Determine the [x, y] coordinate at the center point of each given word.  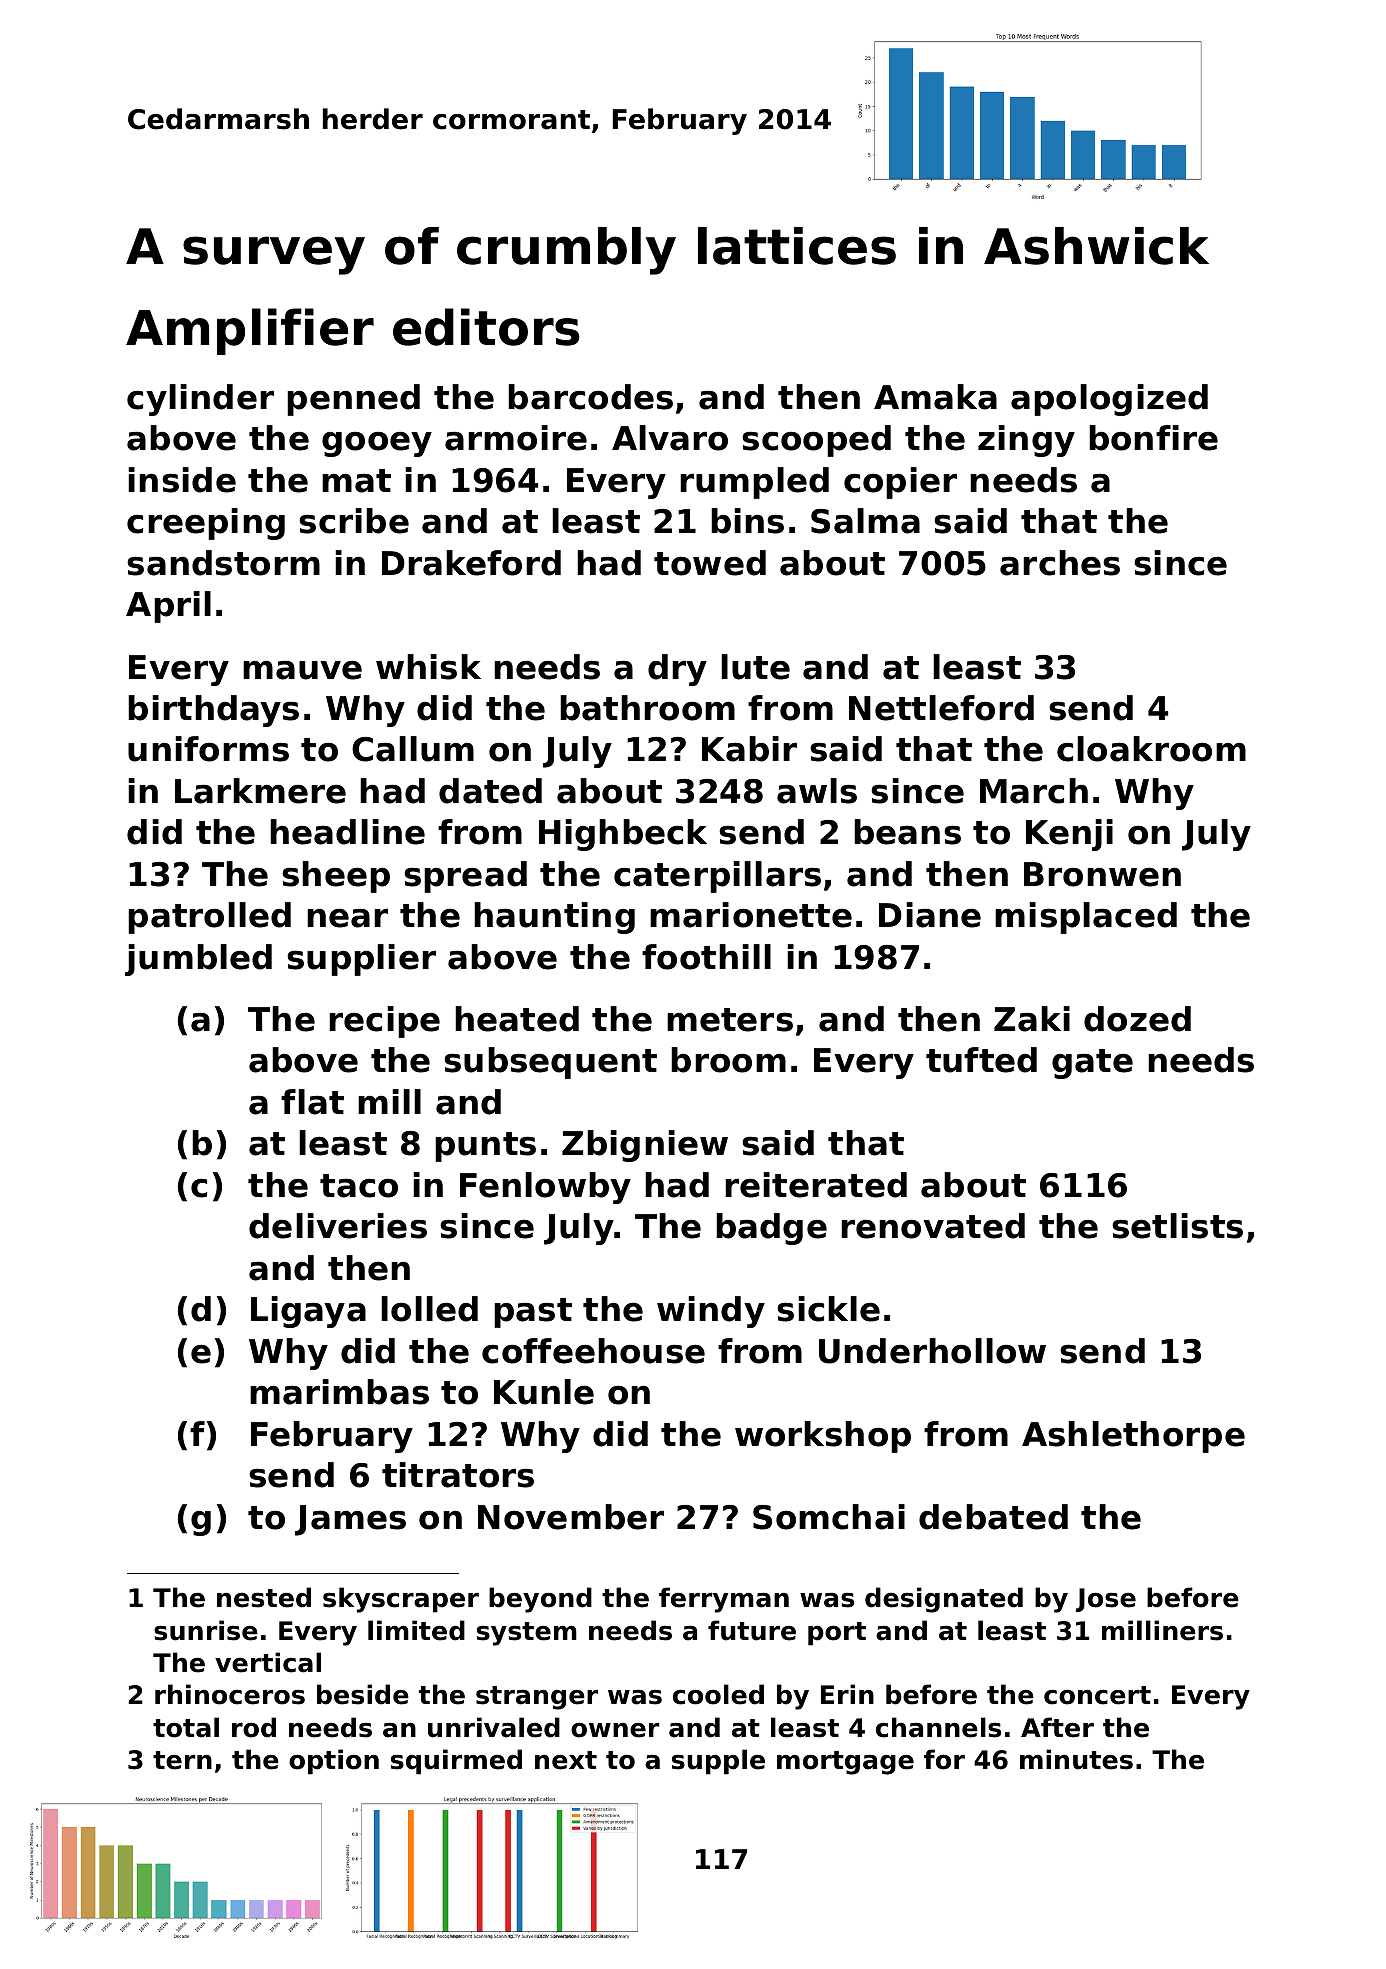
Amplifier [250, 331]
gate [1092, 1064]
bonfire [1153, 438]
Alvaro [670, 438]
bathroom [647, 708]
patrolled [209, 918]
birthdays [213, 711]
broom [728, 1060]
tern [182, 1760]
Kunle [544, 1392]
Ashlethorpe [1133, 1437]
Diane [930, 915]
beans [907, 832]
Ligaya [308, 1312]
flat [312, 1102]
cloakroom [1151, 749]
